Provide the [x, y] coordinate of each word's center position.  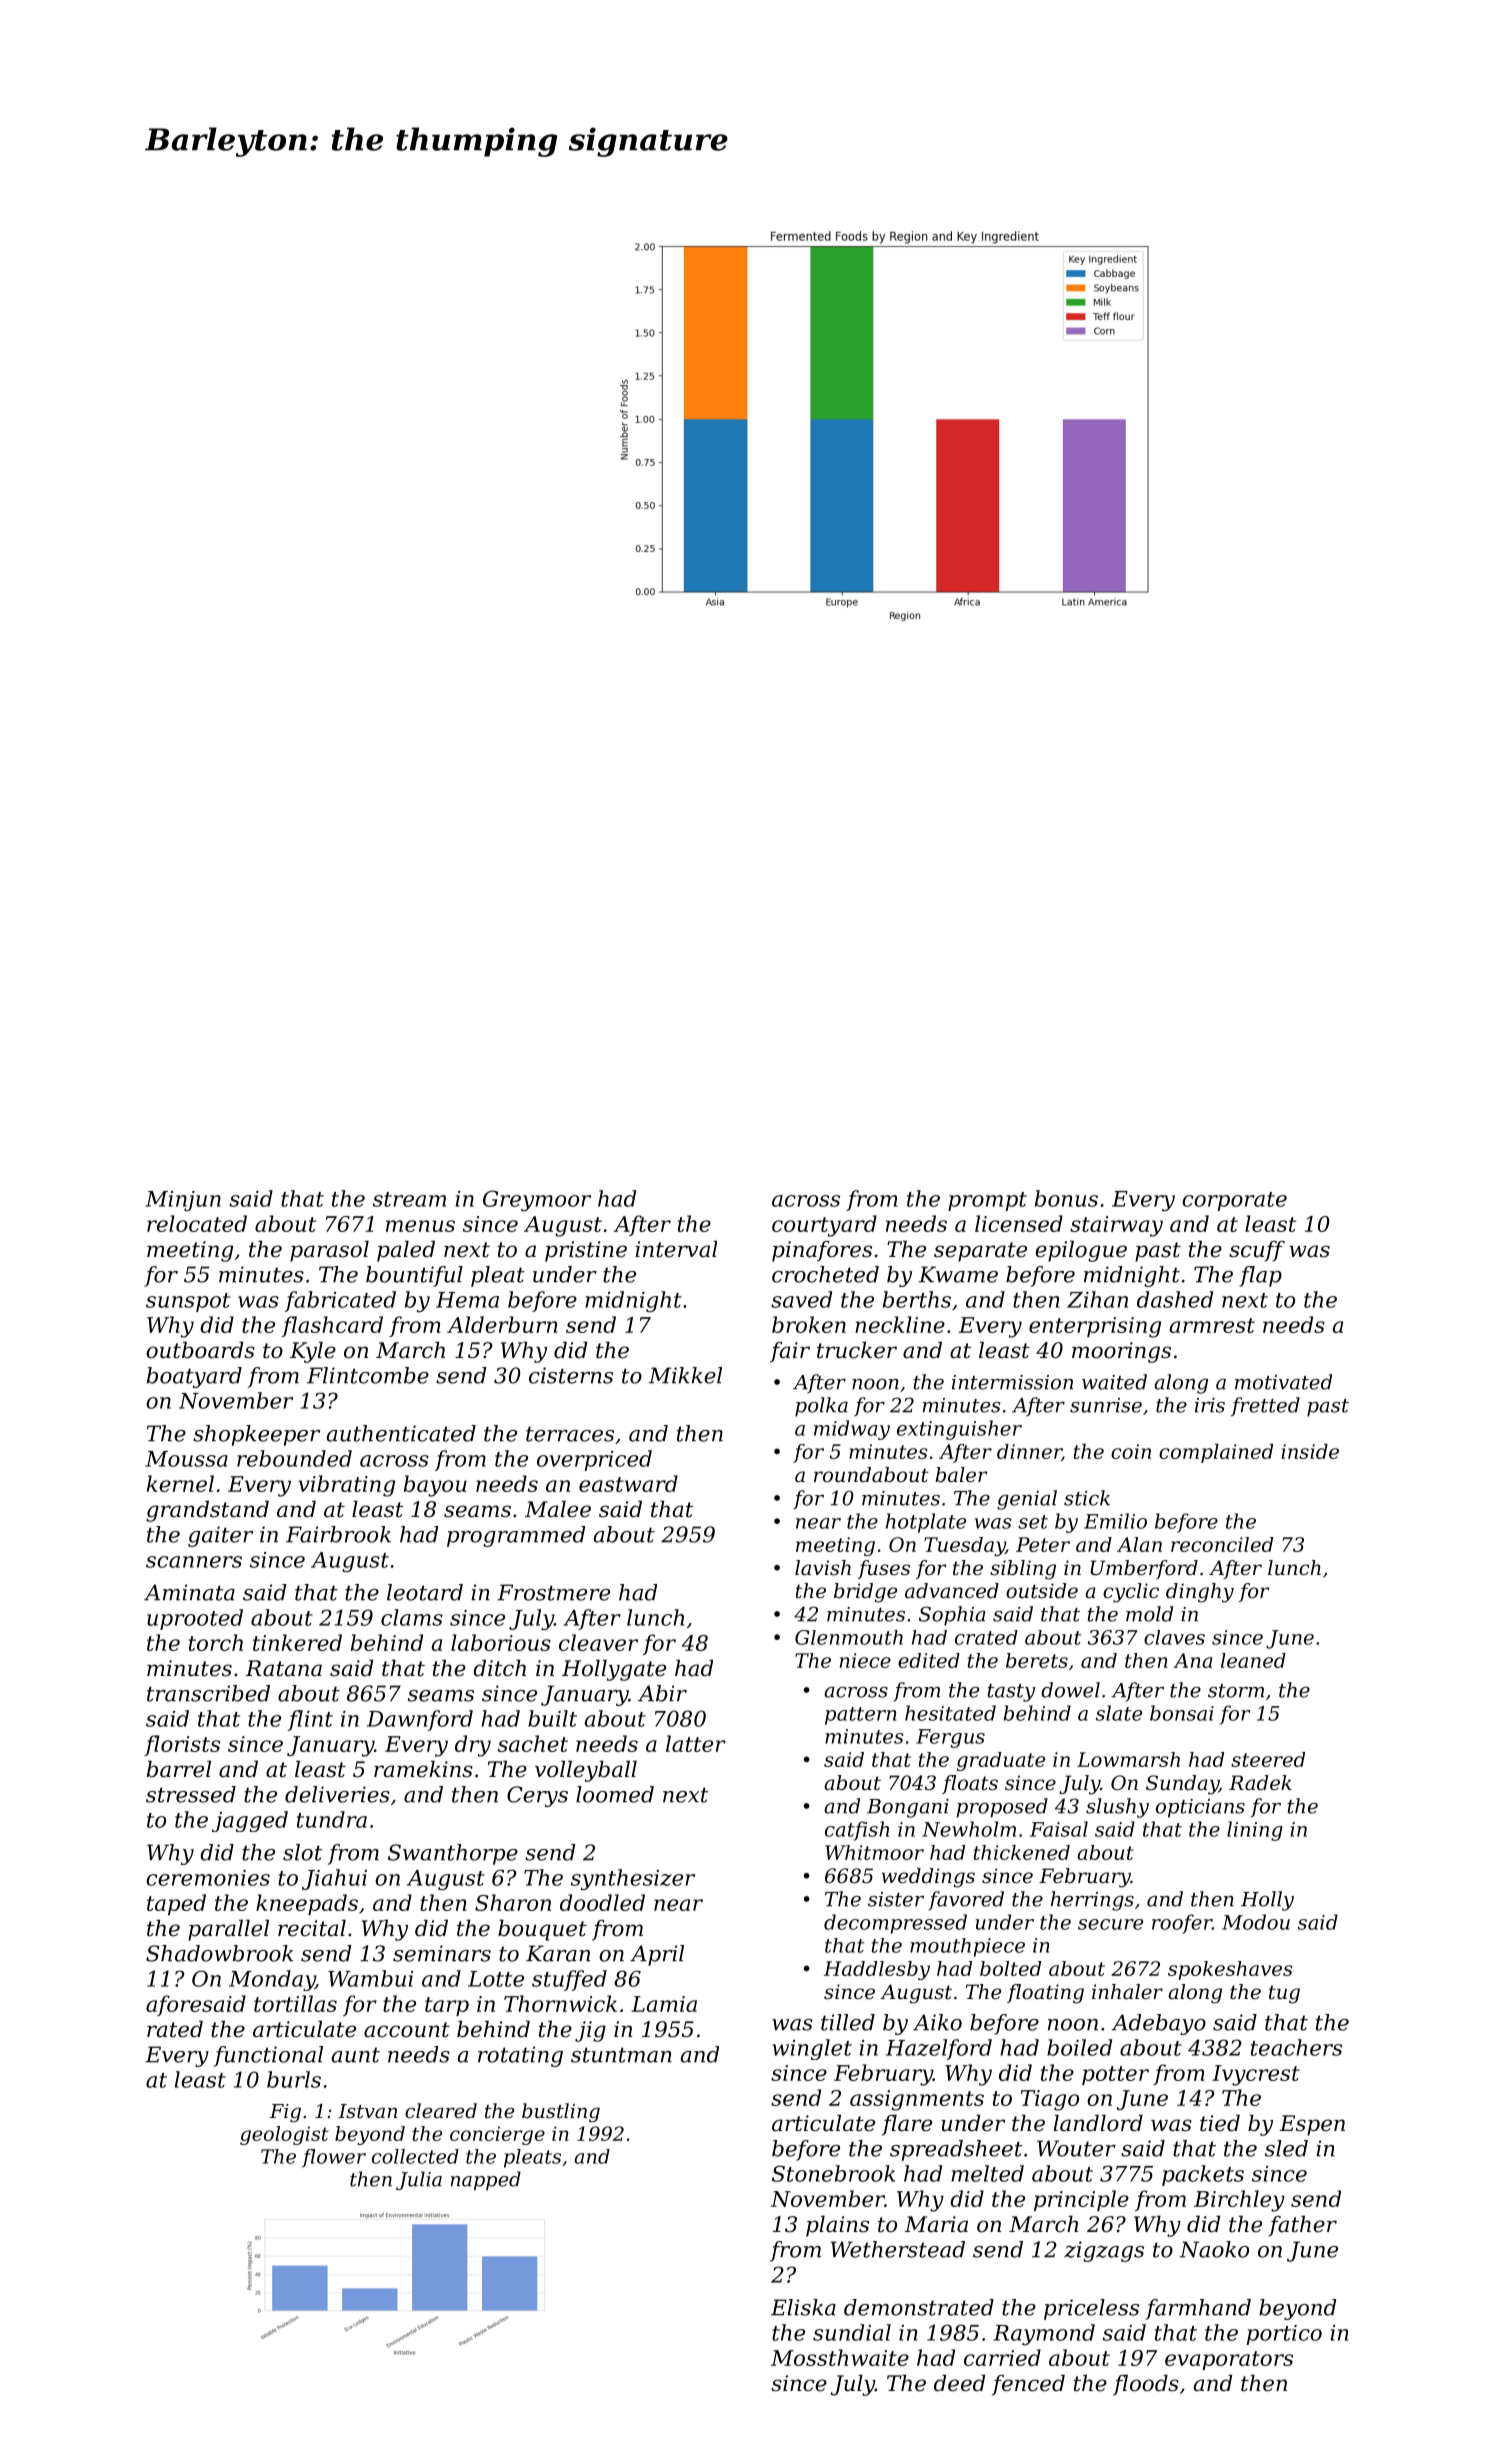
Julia [419, 2180]
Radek [1260, 1783]
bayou [435, 1486]
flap [1260, 1276]
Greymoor [537, 1200]
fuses [884, 1569]
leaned [1253, 1660]
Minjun [183, 1201]
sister [896, 1899]
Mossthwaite [840, 2357]
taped [176, 1904]
